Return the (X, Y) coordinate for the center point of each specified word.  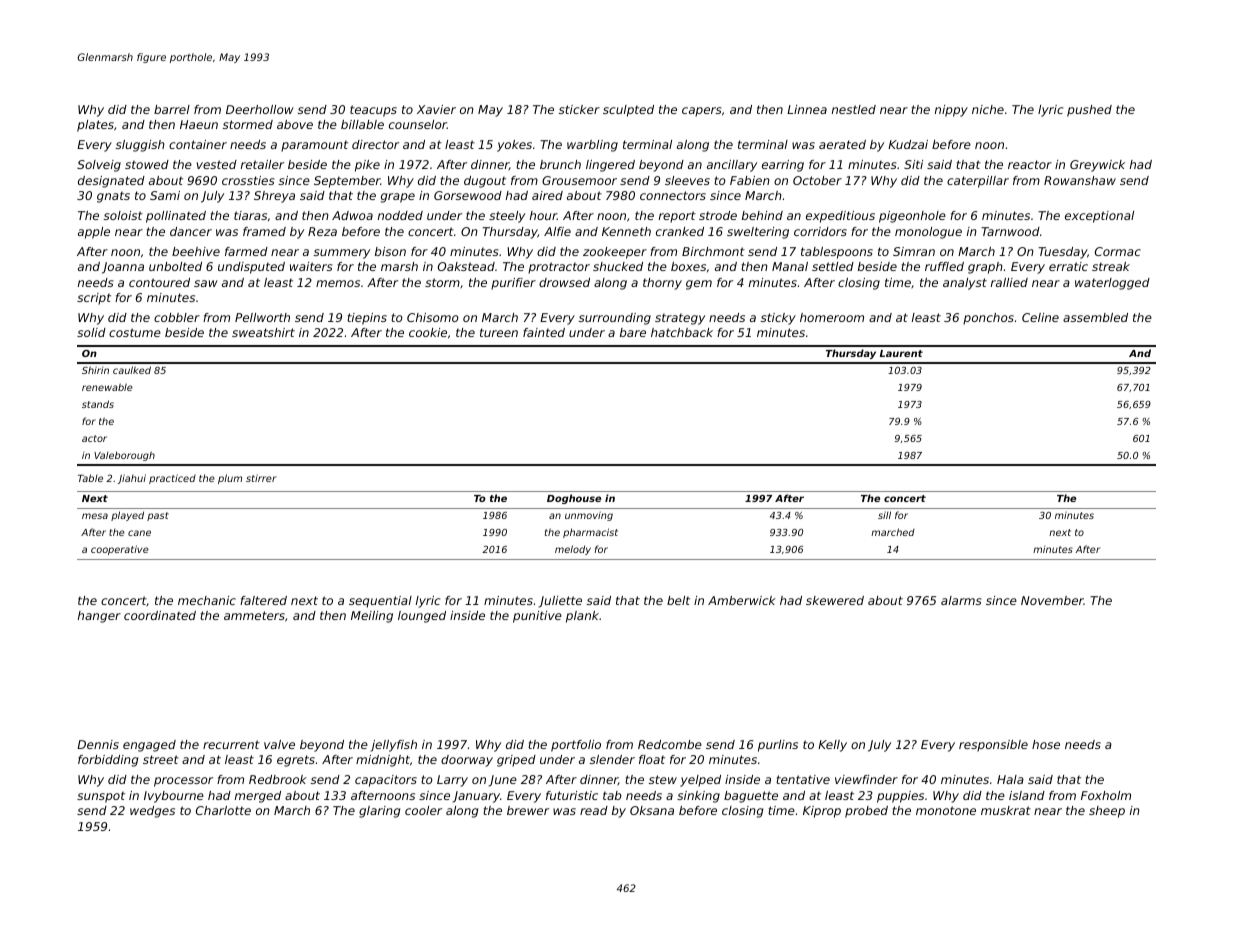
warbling (592, 146)
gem (699, 285)
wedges (152, 812)
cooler (423, 810)
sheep (1107, 812)
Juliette (560, 602)
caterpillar (978, 182)
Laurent (901, 353)
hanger (99, 617)
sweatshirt (263, 332)
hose (1046, 744)
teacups (373, 111)
